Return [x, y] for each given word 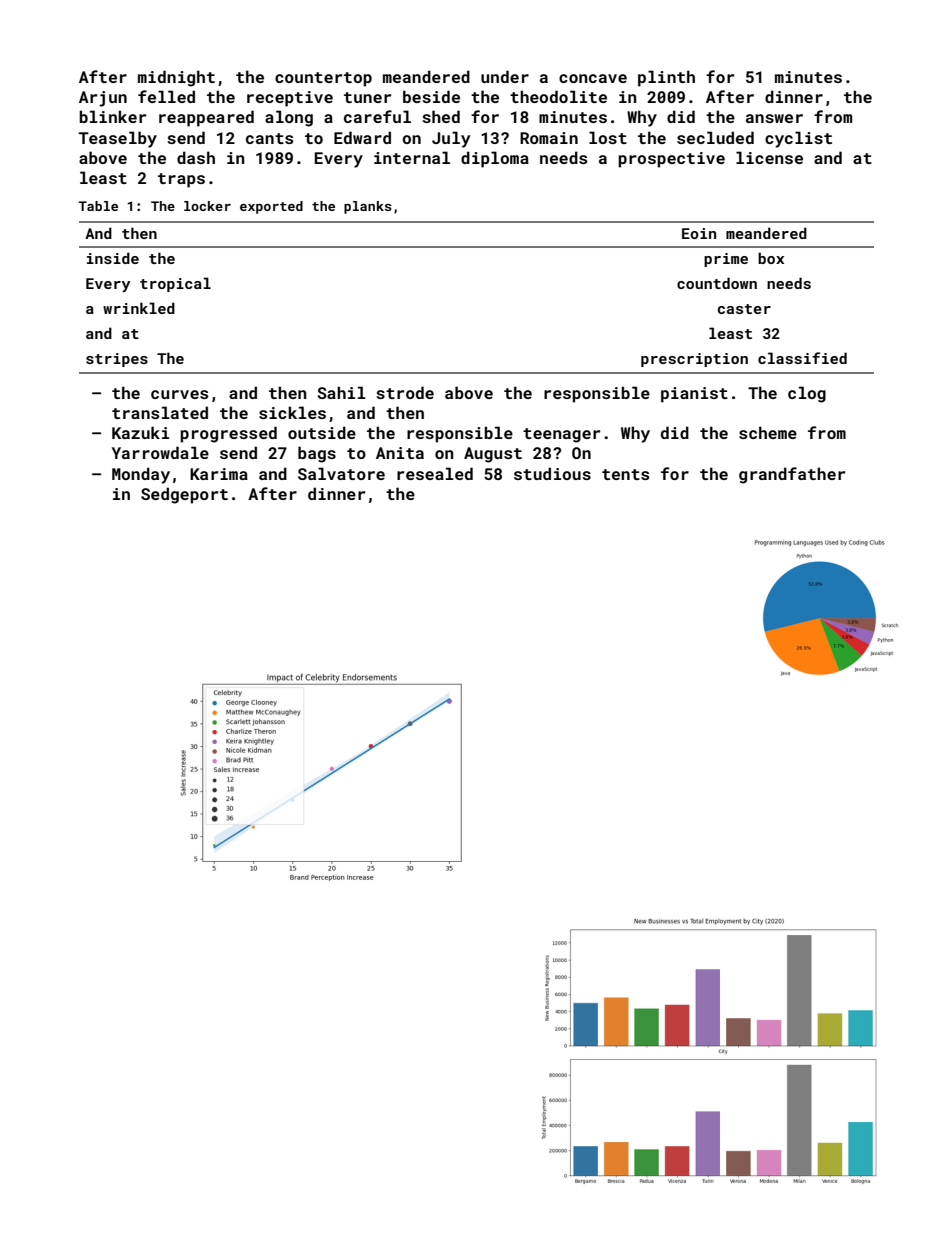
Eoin [699, 233]
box [771, 258]
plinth [666, 78]
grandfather [792, 475]
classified [802, 358]
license [769, 157]
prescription [694, 360]
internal [412, 157]
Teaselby [118, 139]
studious [552, 473]
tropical [175, 284]
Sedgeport [184, 495]
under [505, 76]
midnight [176, 78]
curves [179, 394]
